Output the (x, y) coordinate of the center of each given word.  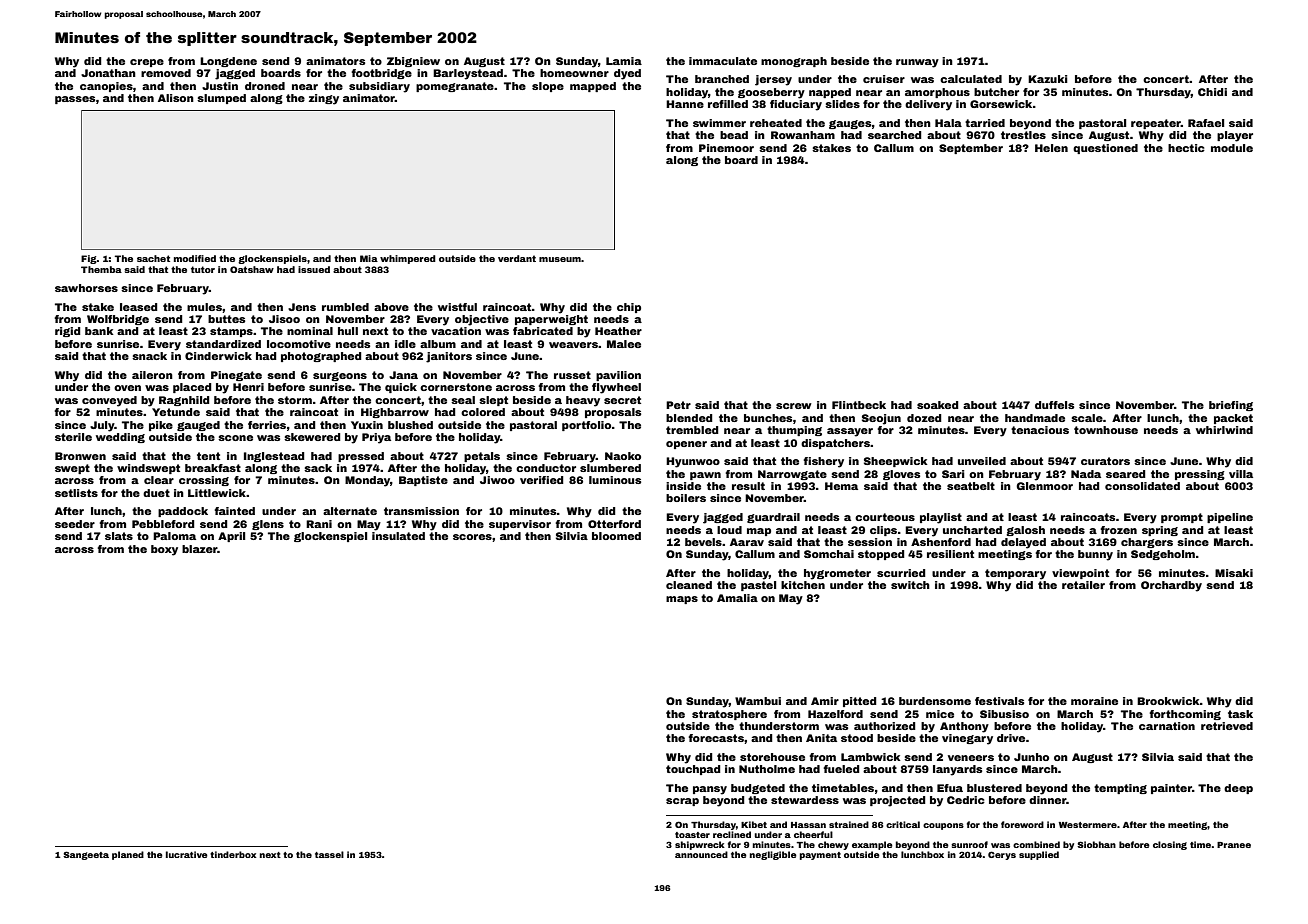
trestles (1023, 135)
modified (195, 258)
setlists (76, 493)
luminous (615, 480)
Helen (1051, 148)
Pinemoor (726, 148)
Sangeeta (86, 855)
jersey (773, 80)
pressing (1200, 475)
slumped (221, 99)
